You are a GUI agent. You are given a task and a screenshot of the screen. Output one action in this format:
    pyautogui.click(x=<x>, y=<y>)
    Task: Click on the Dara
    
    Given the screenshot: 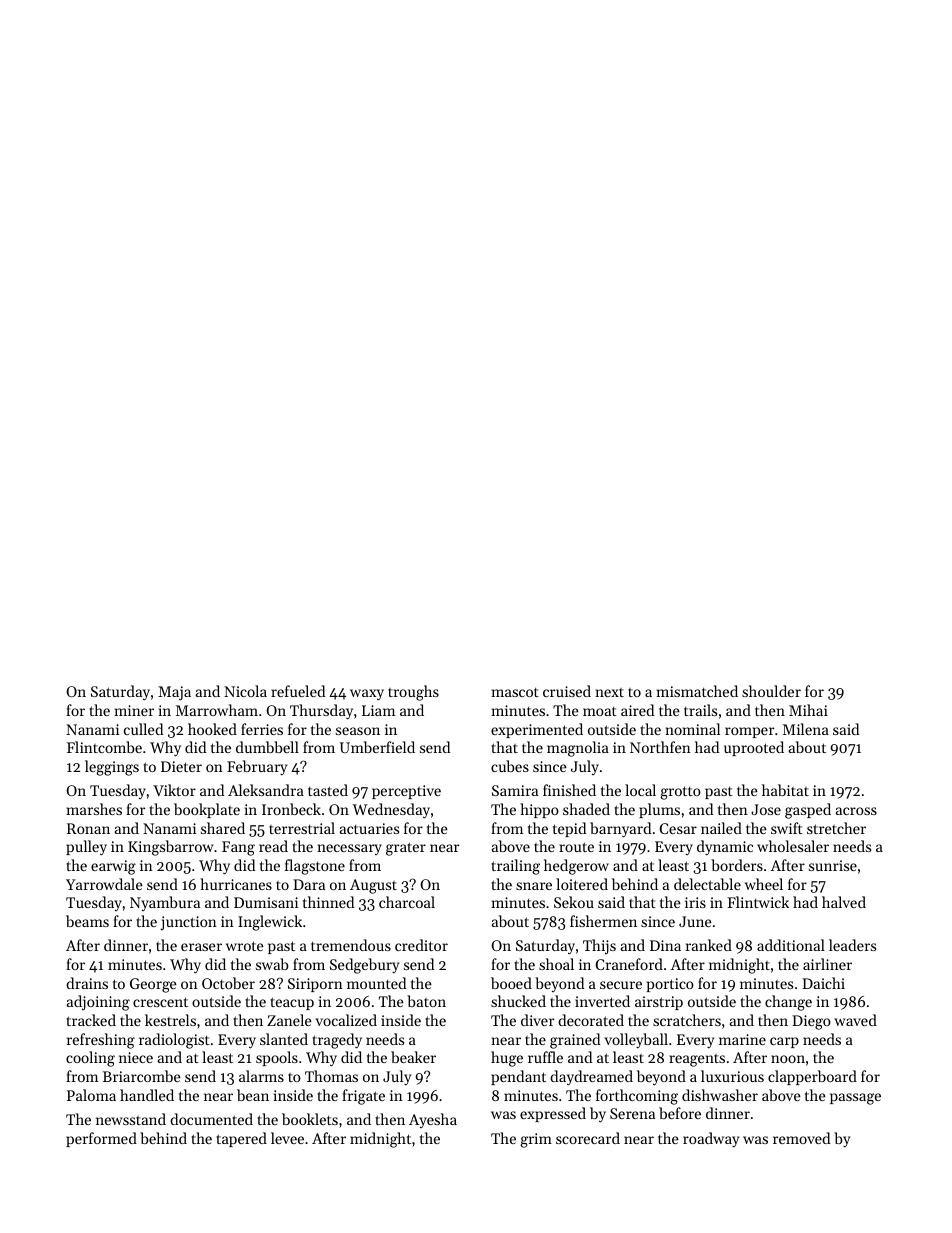 What is the action you would take?
    pyautogui.click(x=309, y=884)
